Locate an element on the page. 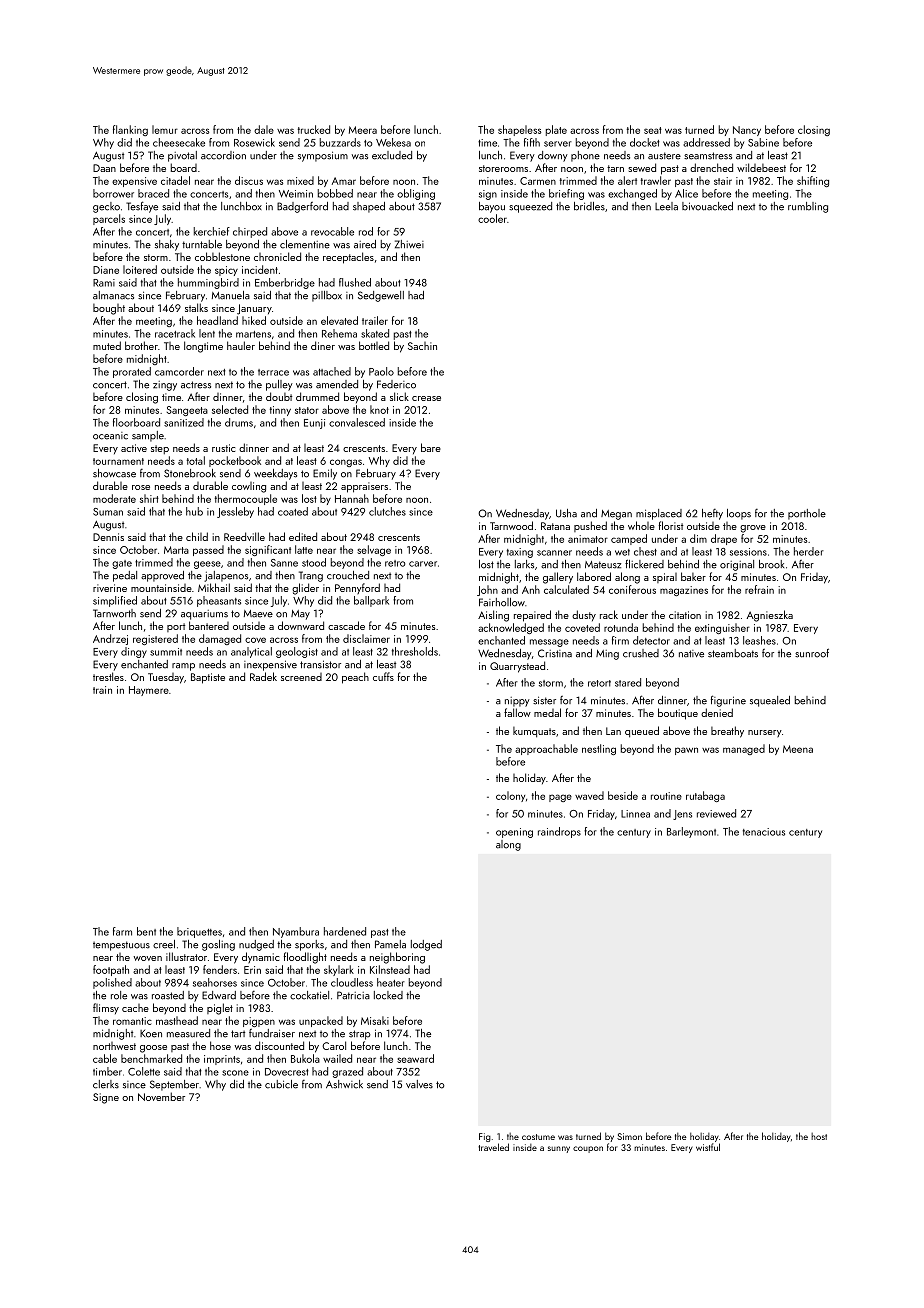 Image resolution: width=924 pixels, height=1308 pixels. lodged is located at coordinates (426, 945).
